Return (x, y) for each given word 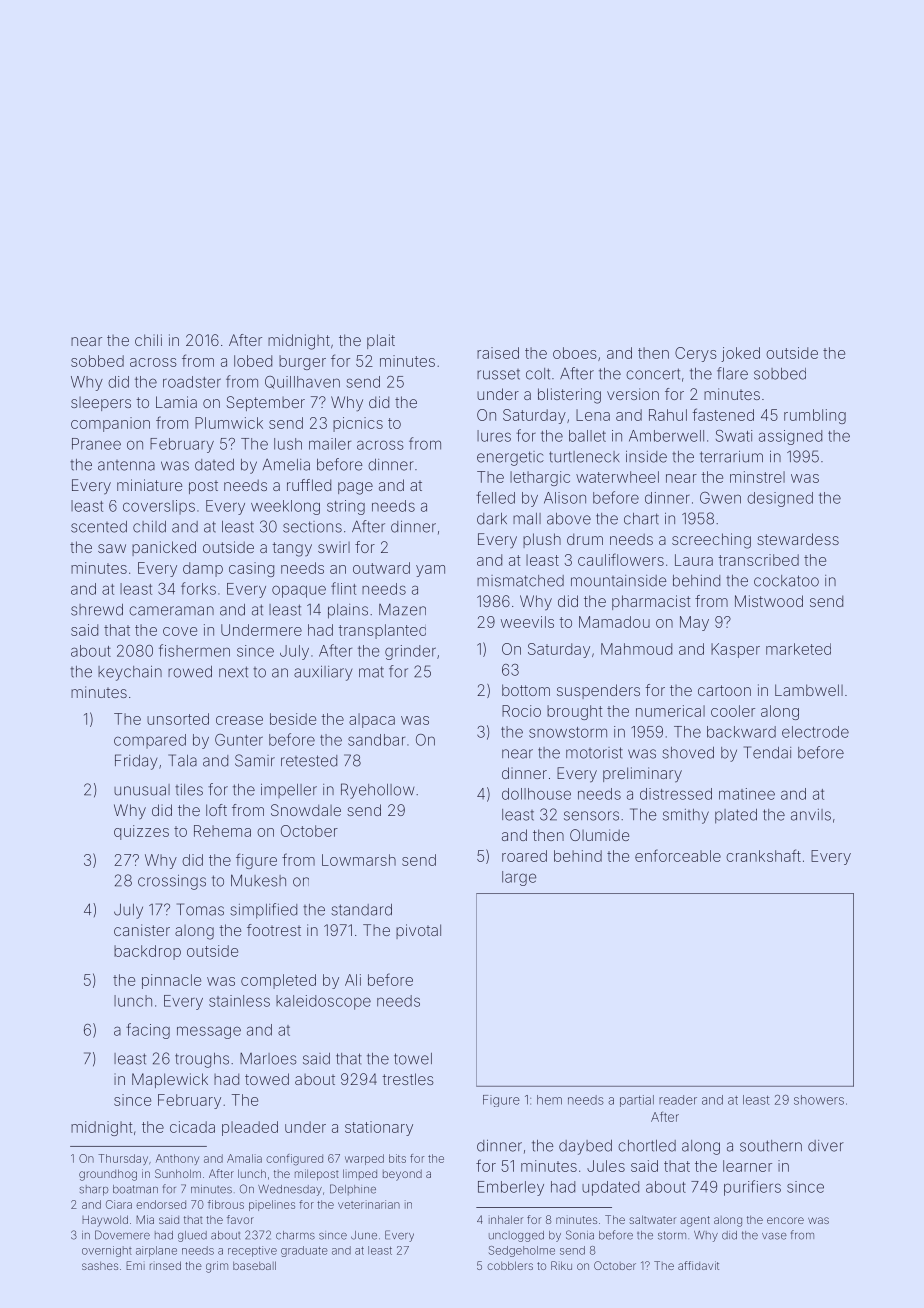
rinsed (165, 1265)
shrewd (97, 610)
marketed (798, 649)
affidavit (698, 1265)
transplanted (382, 631)
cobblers (510, 1265)
